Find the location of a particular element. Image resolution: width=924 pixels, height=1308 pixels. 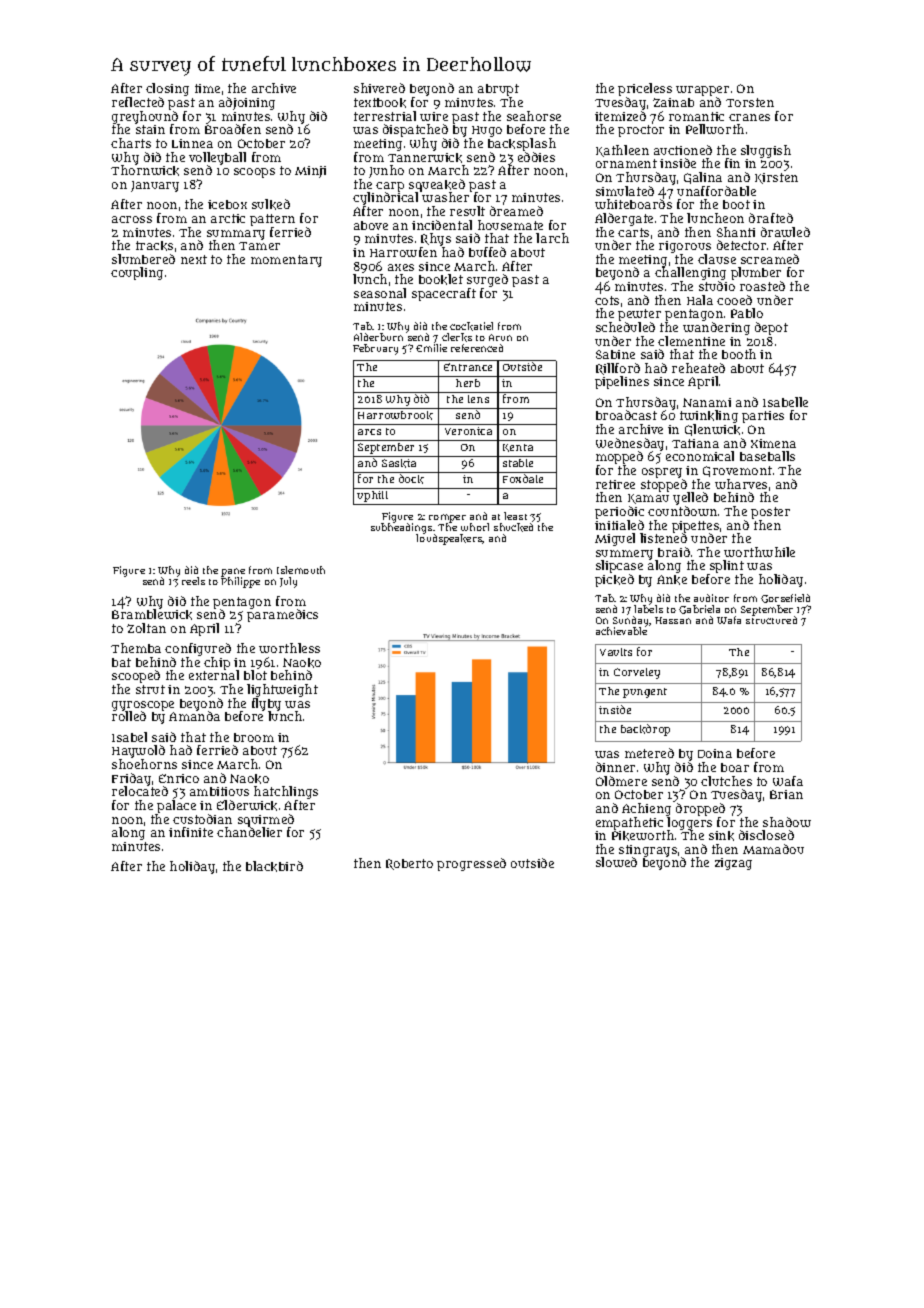

dinner is located at coordinates (615, 767).
